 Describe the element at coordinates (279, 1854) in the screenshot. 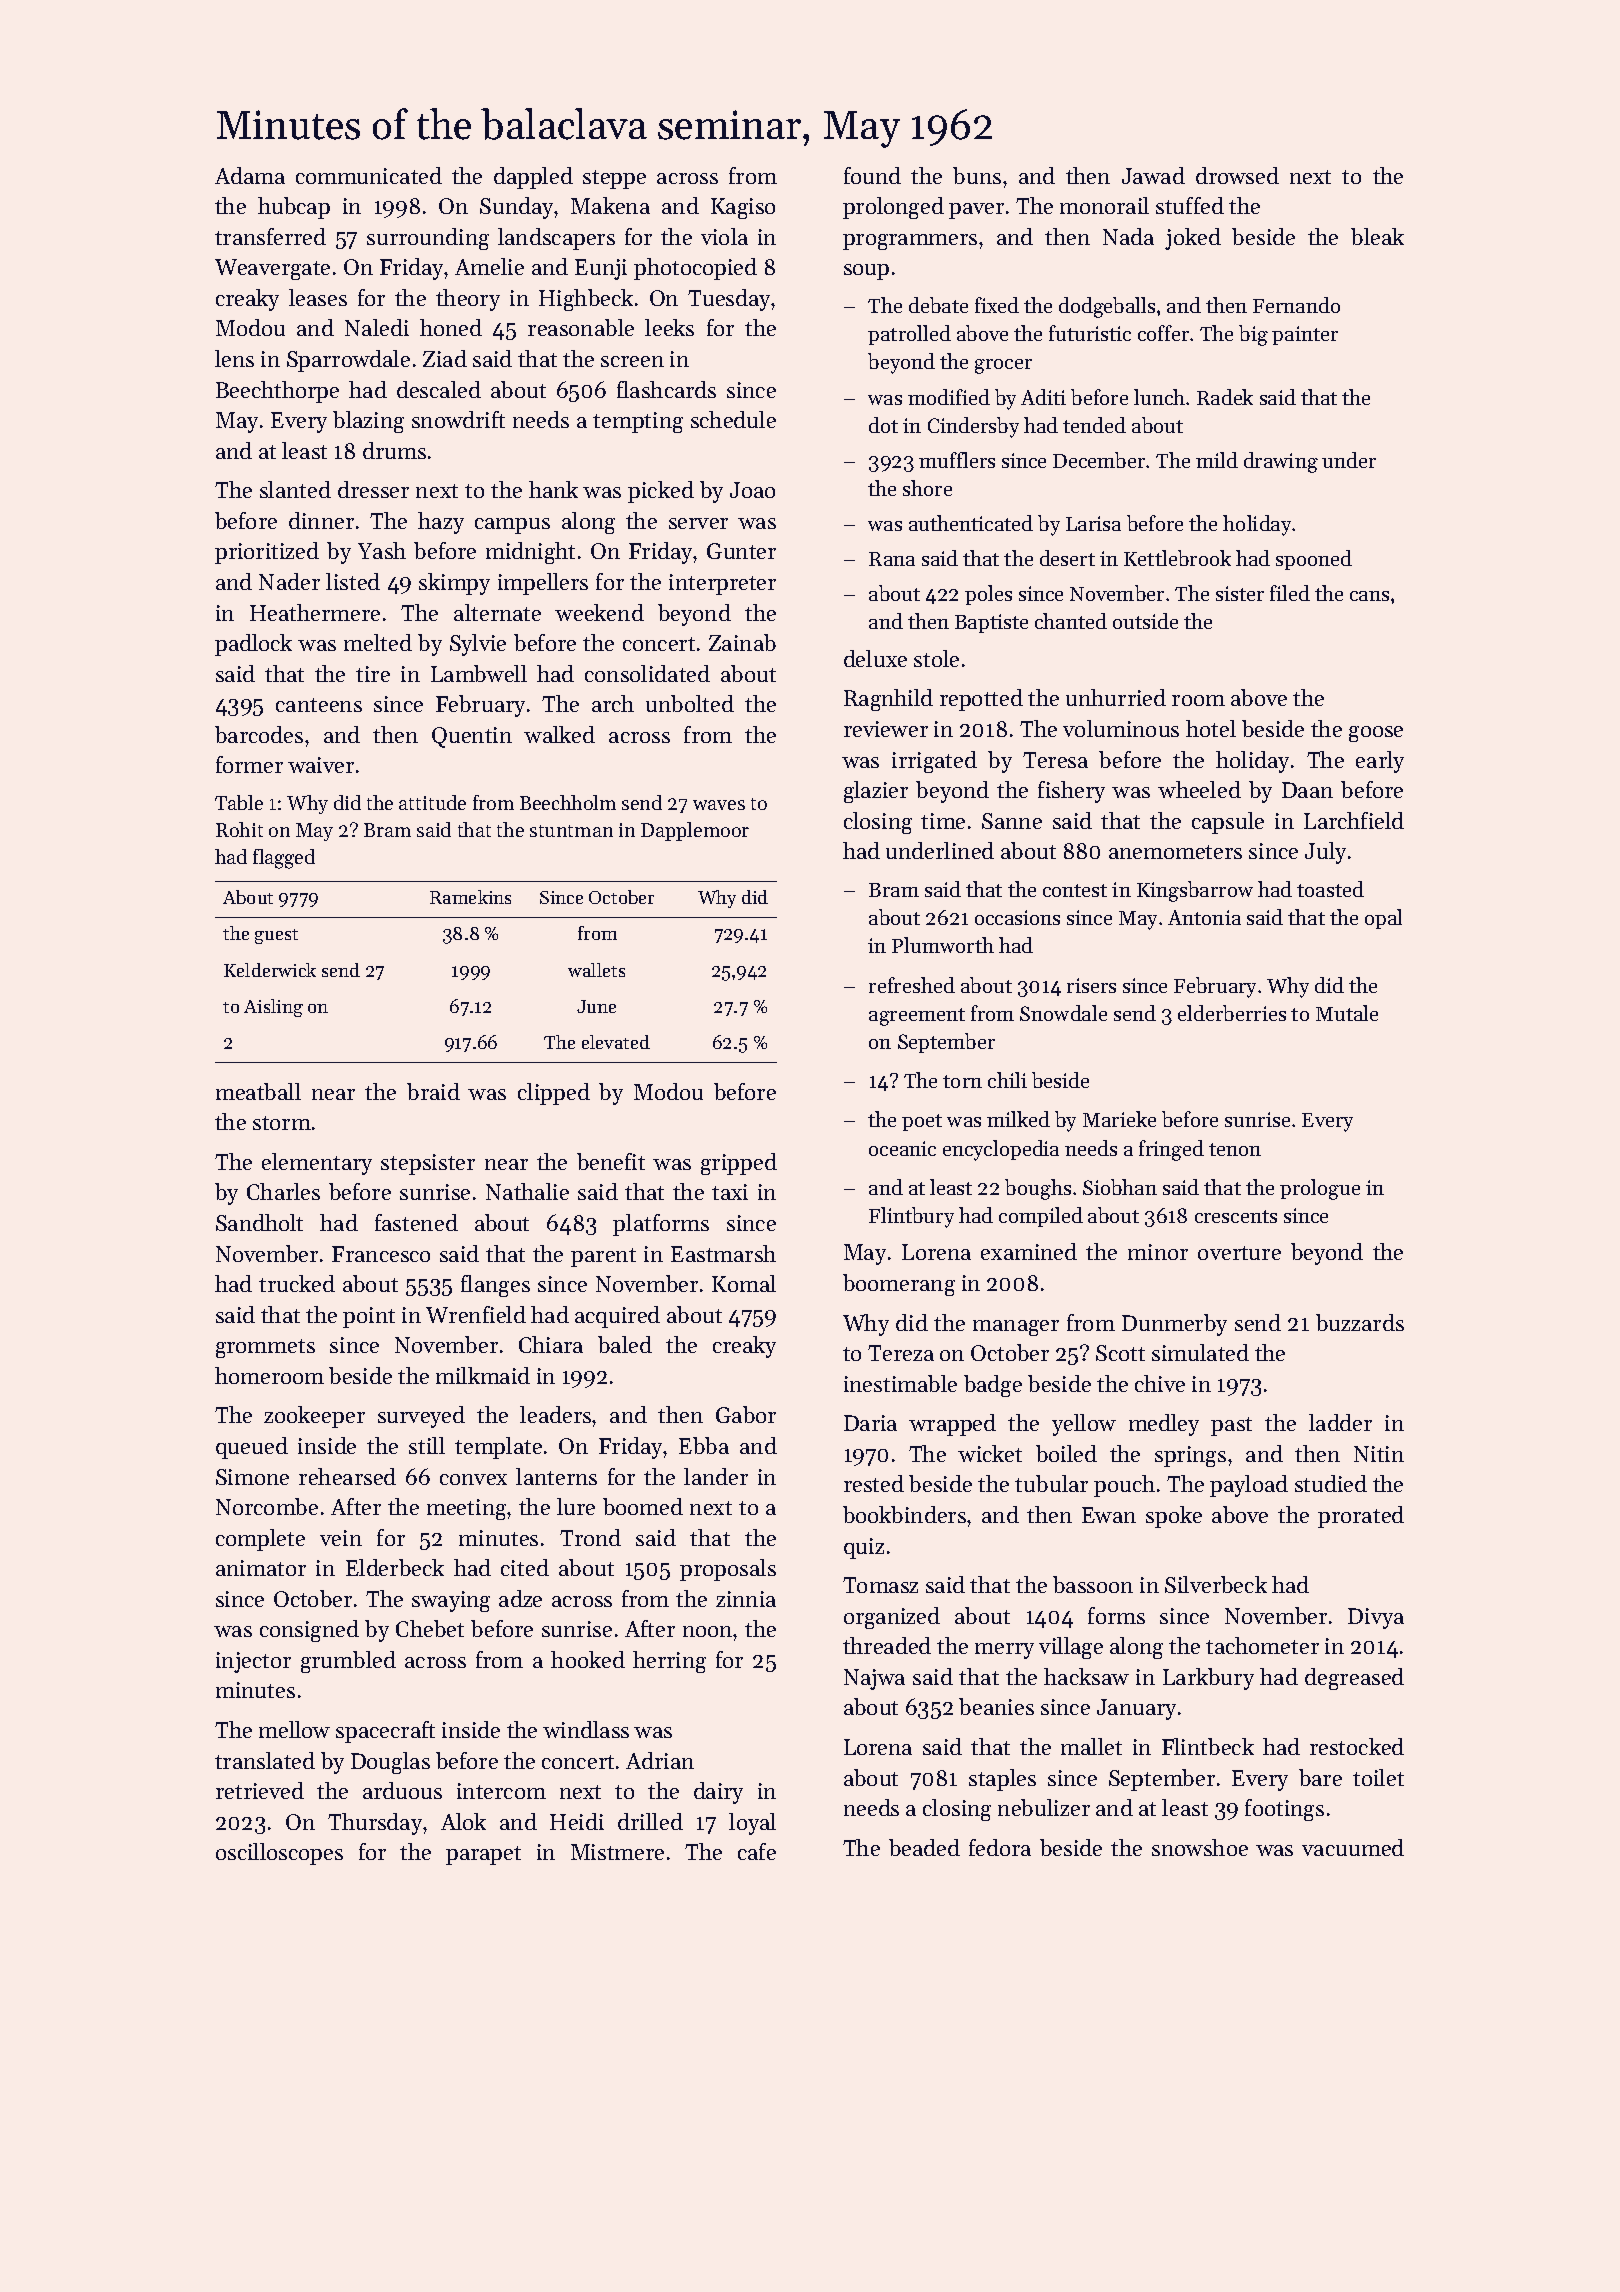

I see `oscilloscopes` at that location.
